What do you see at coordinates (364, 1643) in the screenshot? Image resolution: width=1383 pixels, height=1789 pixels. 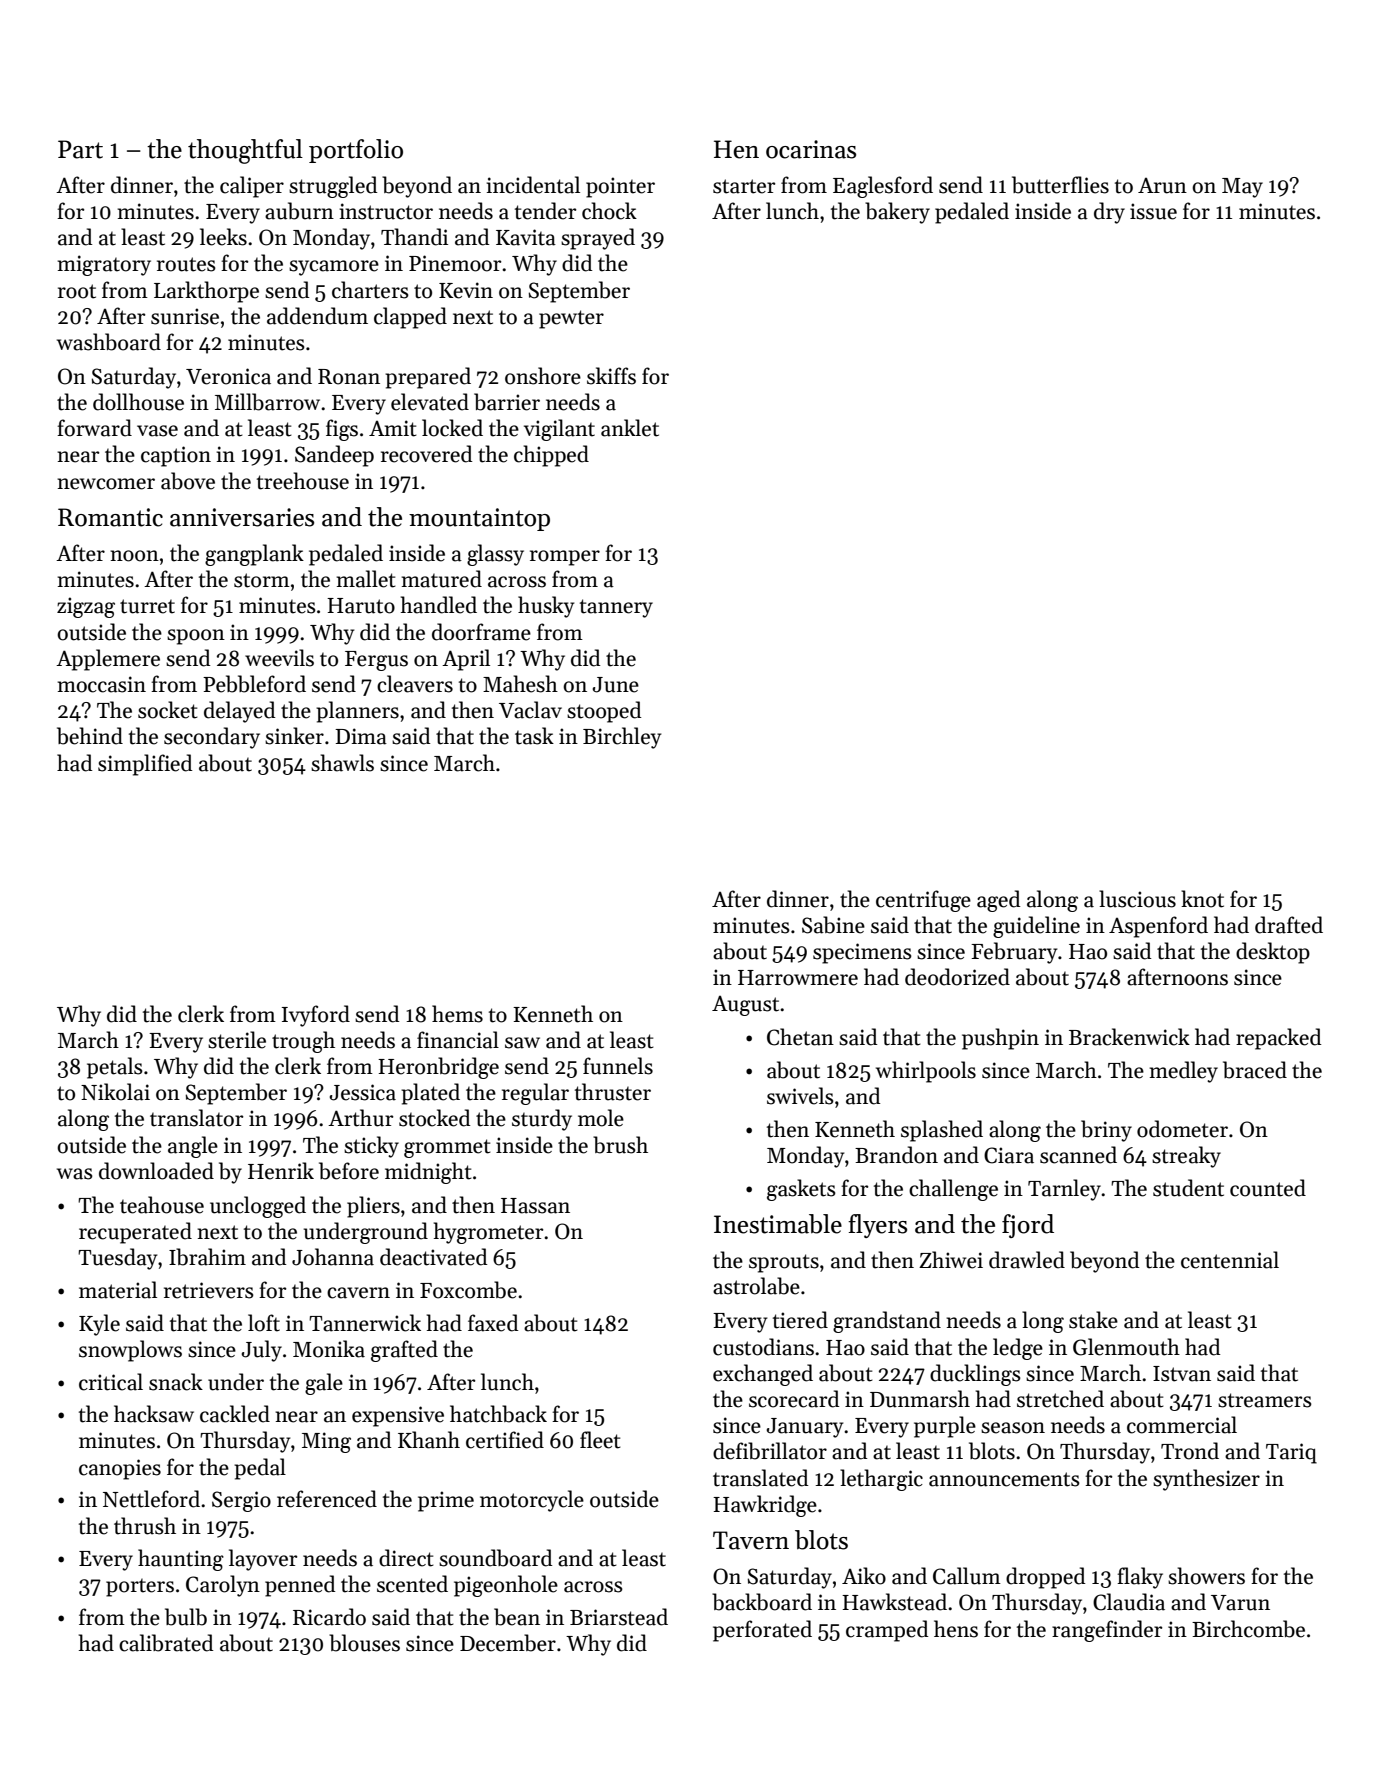 I see `blouses` at bounding box center [364, 1643].
